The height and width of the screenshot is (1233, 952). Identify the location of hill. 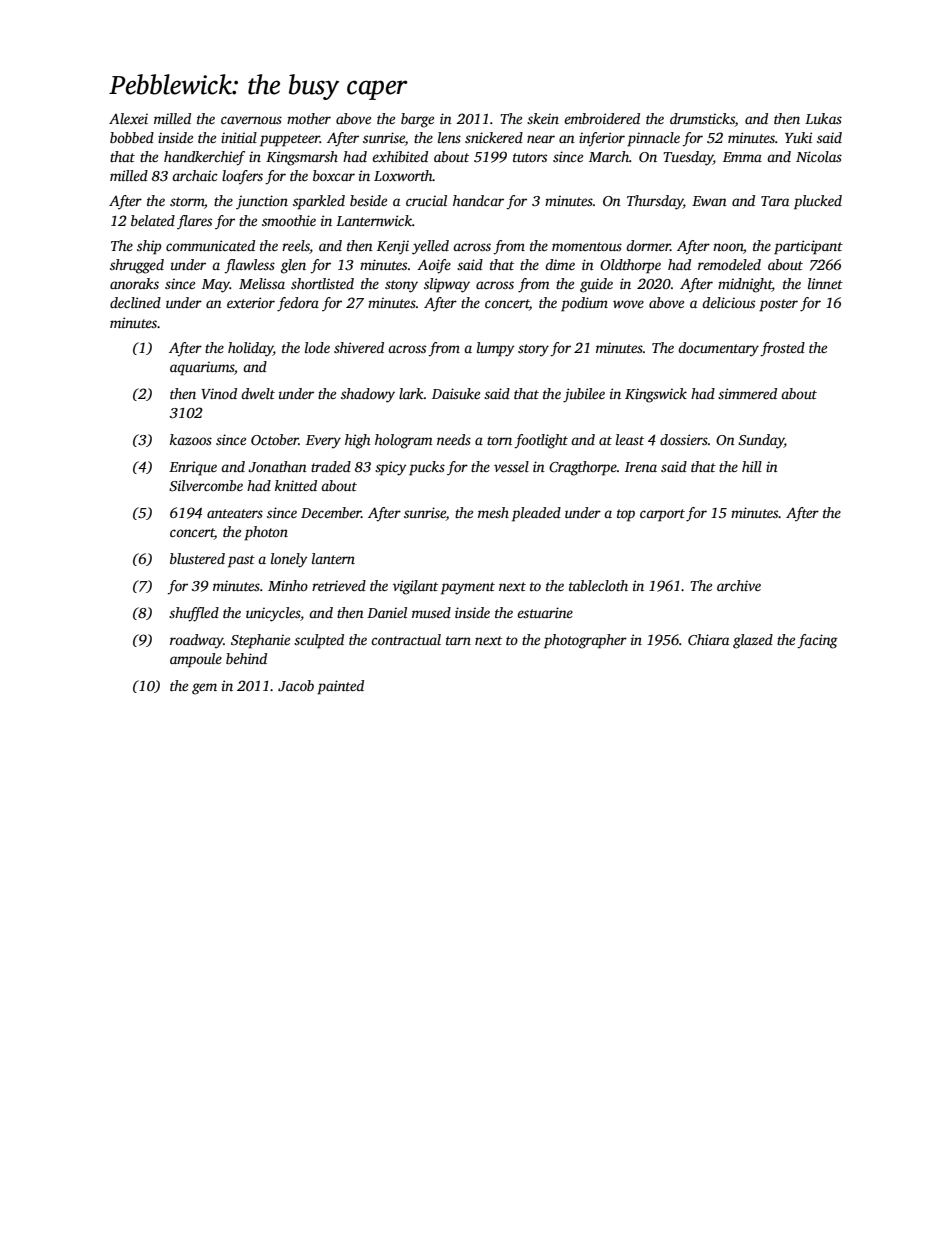
(752, 466).
